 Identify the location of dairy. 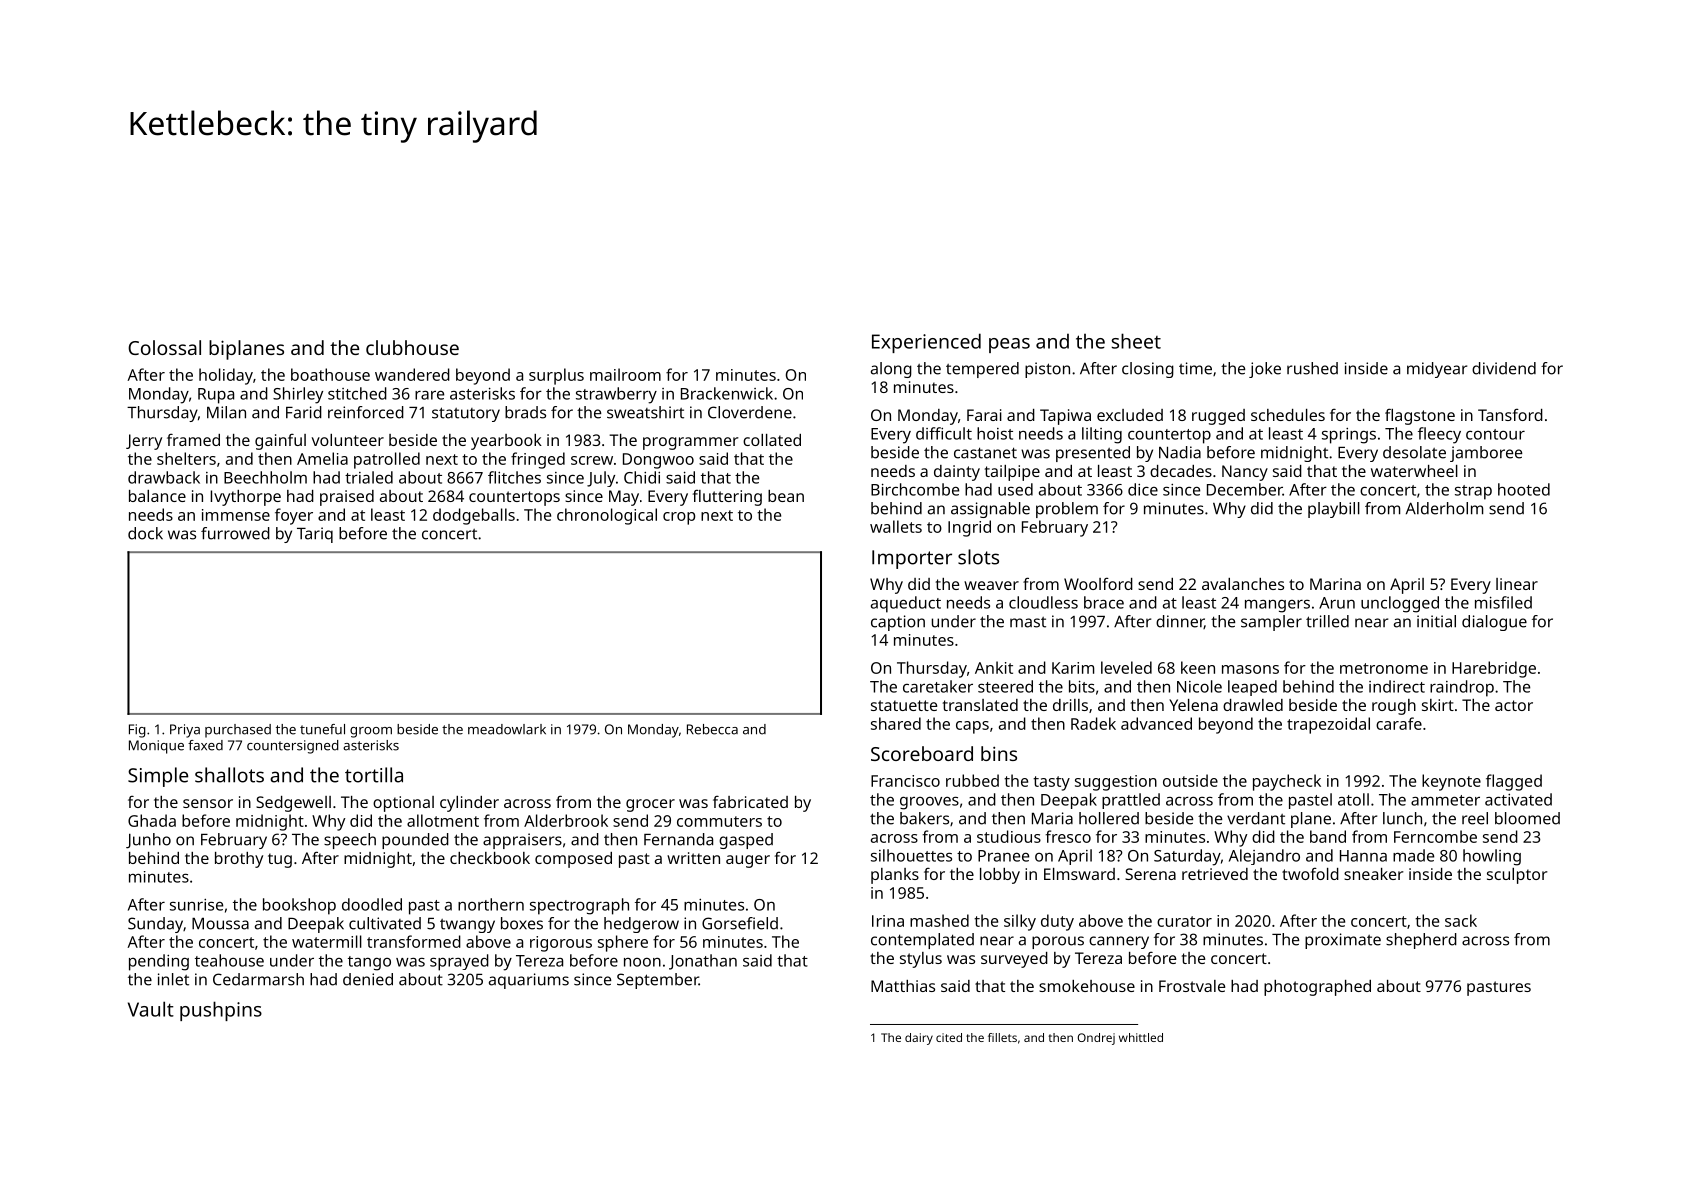
(919, 1039).
